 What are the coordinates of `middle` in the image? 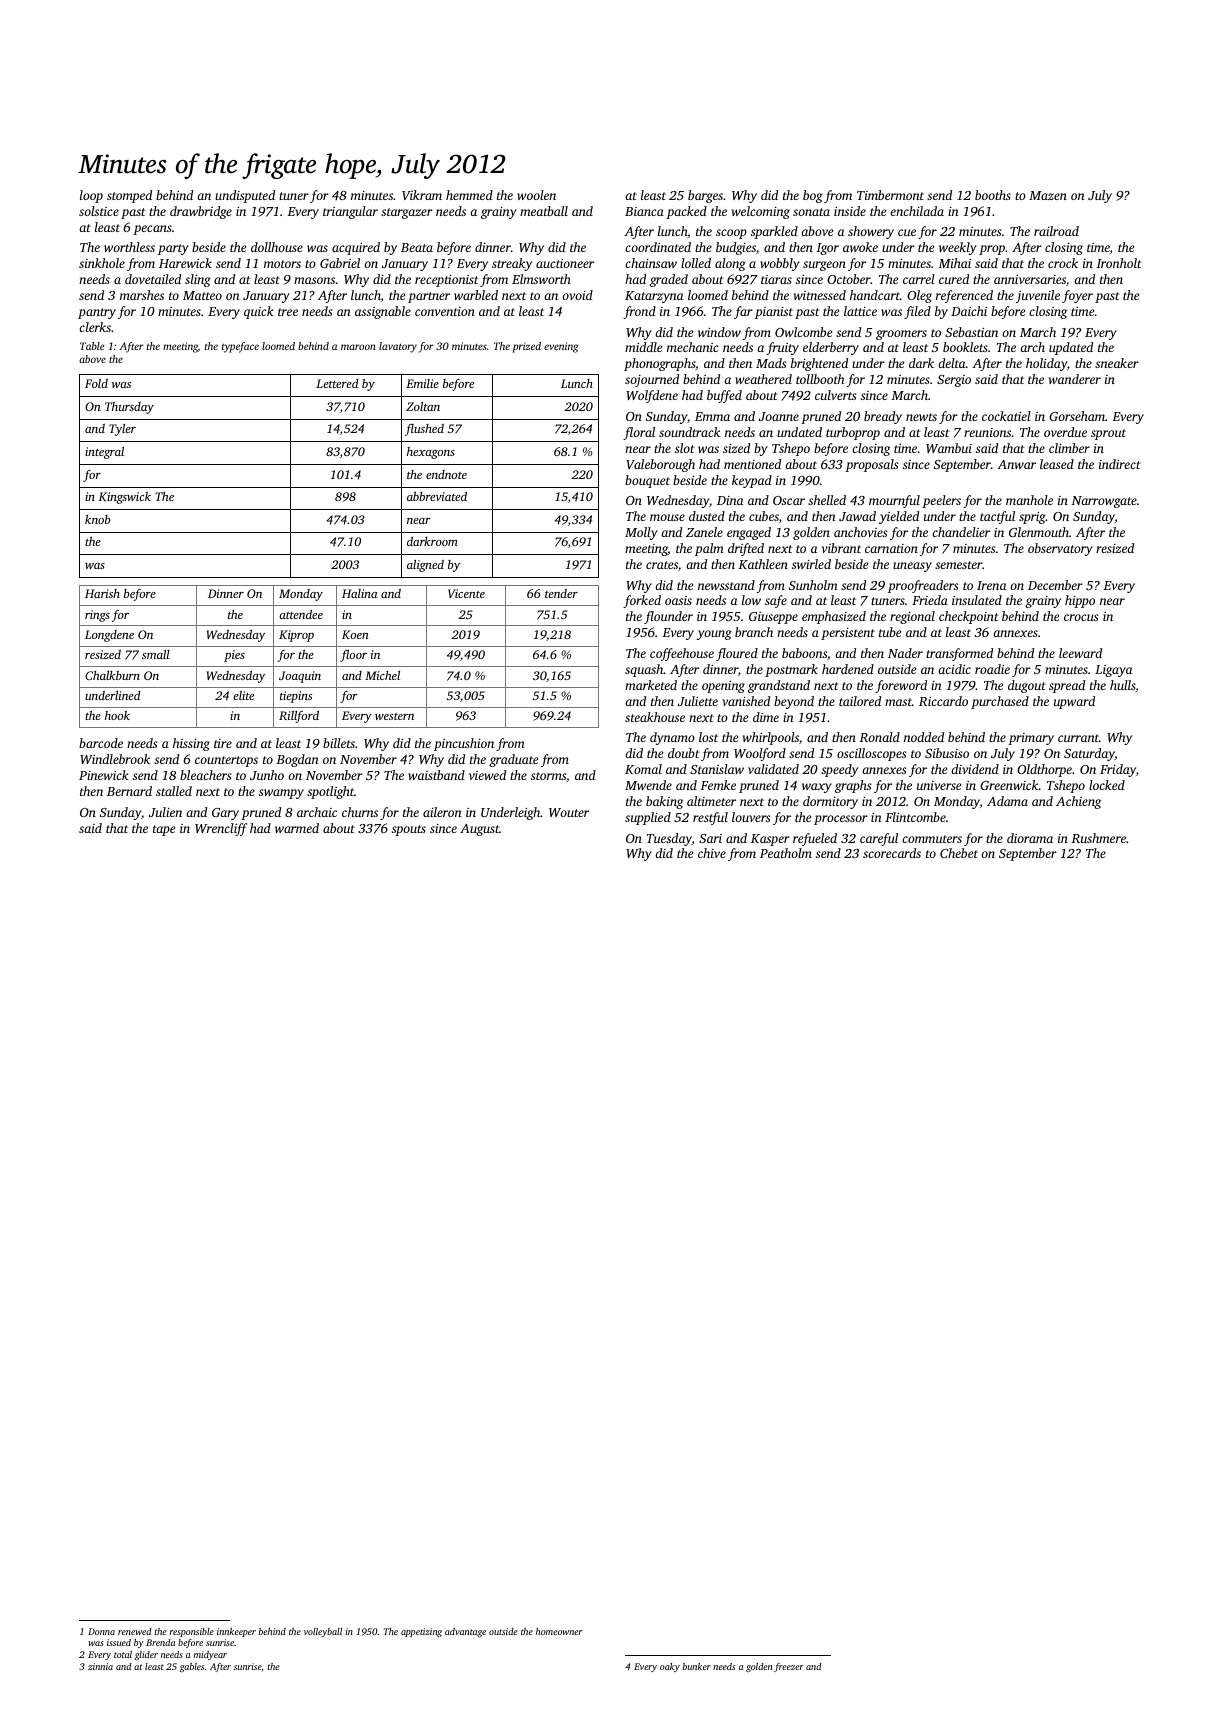 It's located at (643, 347).
